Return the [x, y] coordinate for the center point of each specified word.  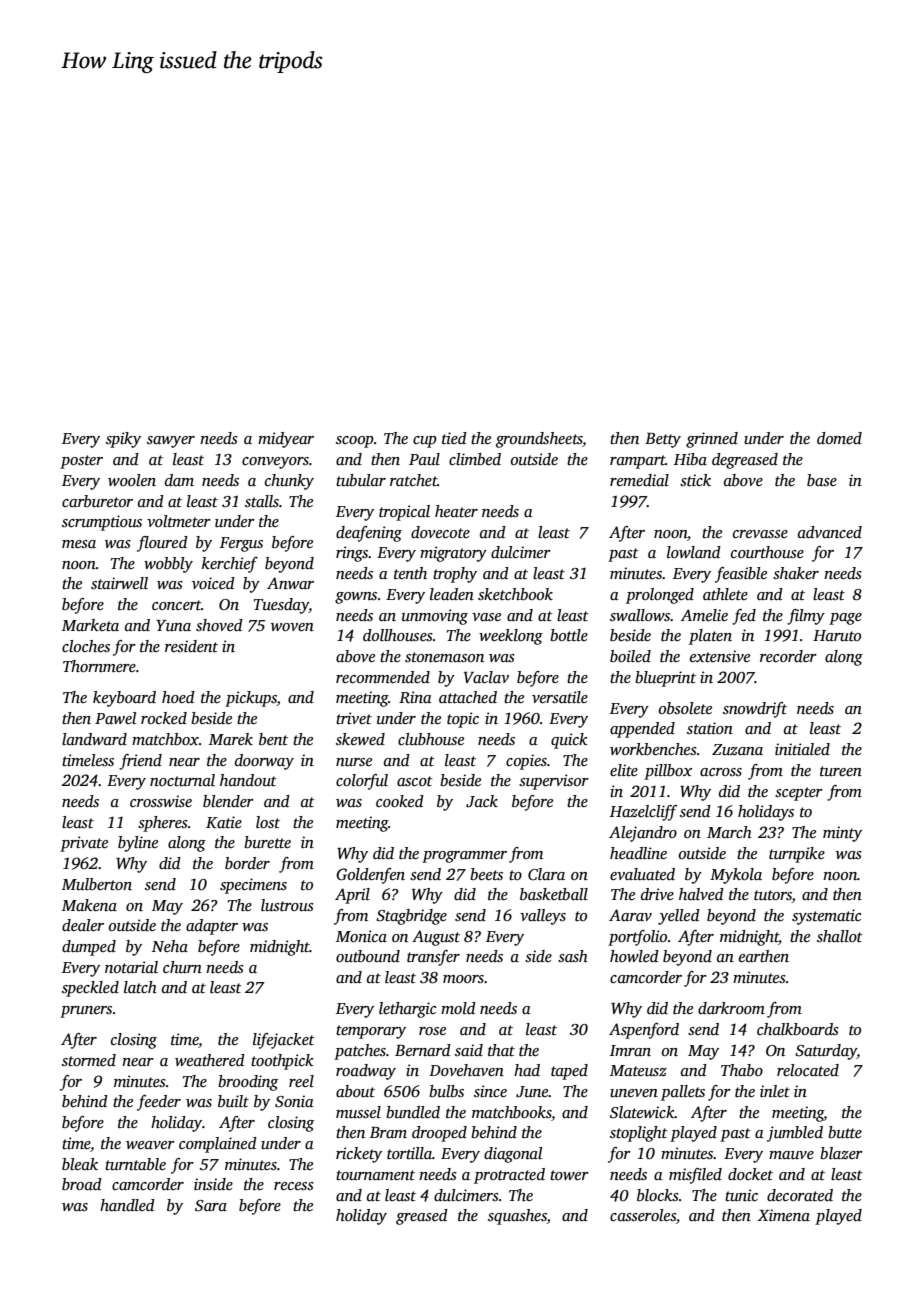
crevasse [760, 534]
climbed [475, 459]
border [247, 863]
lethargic [407, 1010]
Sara [211, 1206]
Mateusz [638, 1070]
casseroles [643, 1215]
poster [81, 462]
